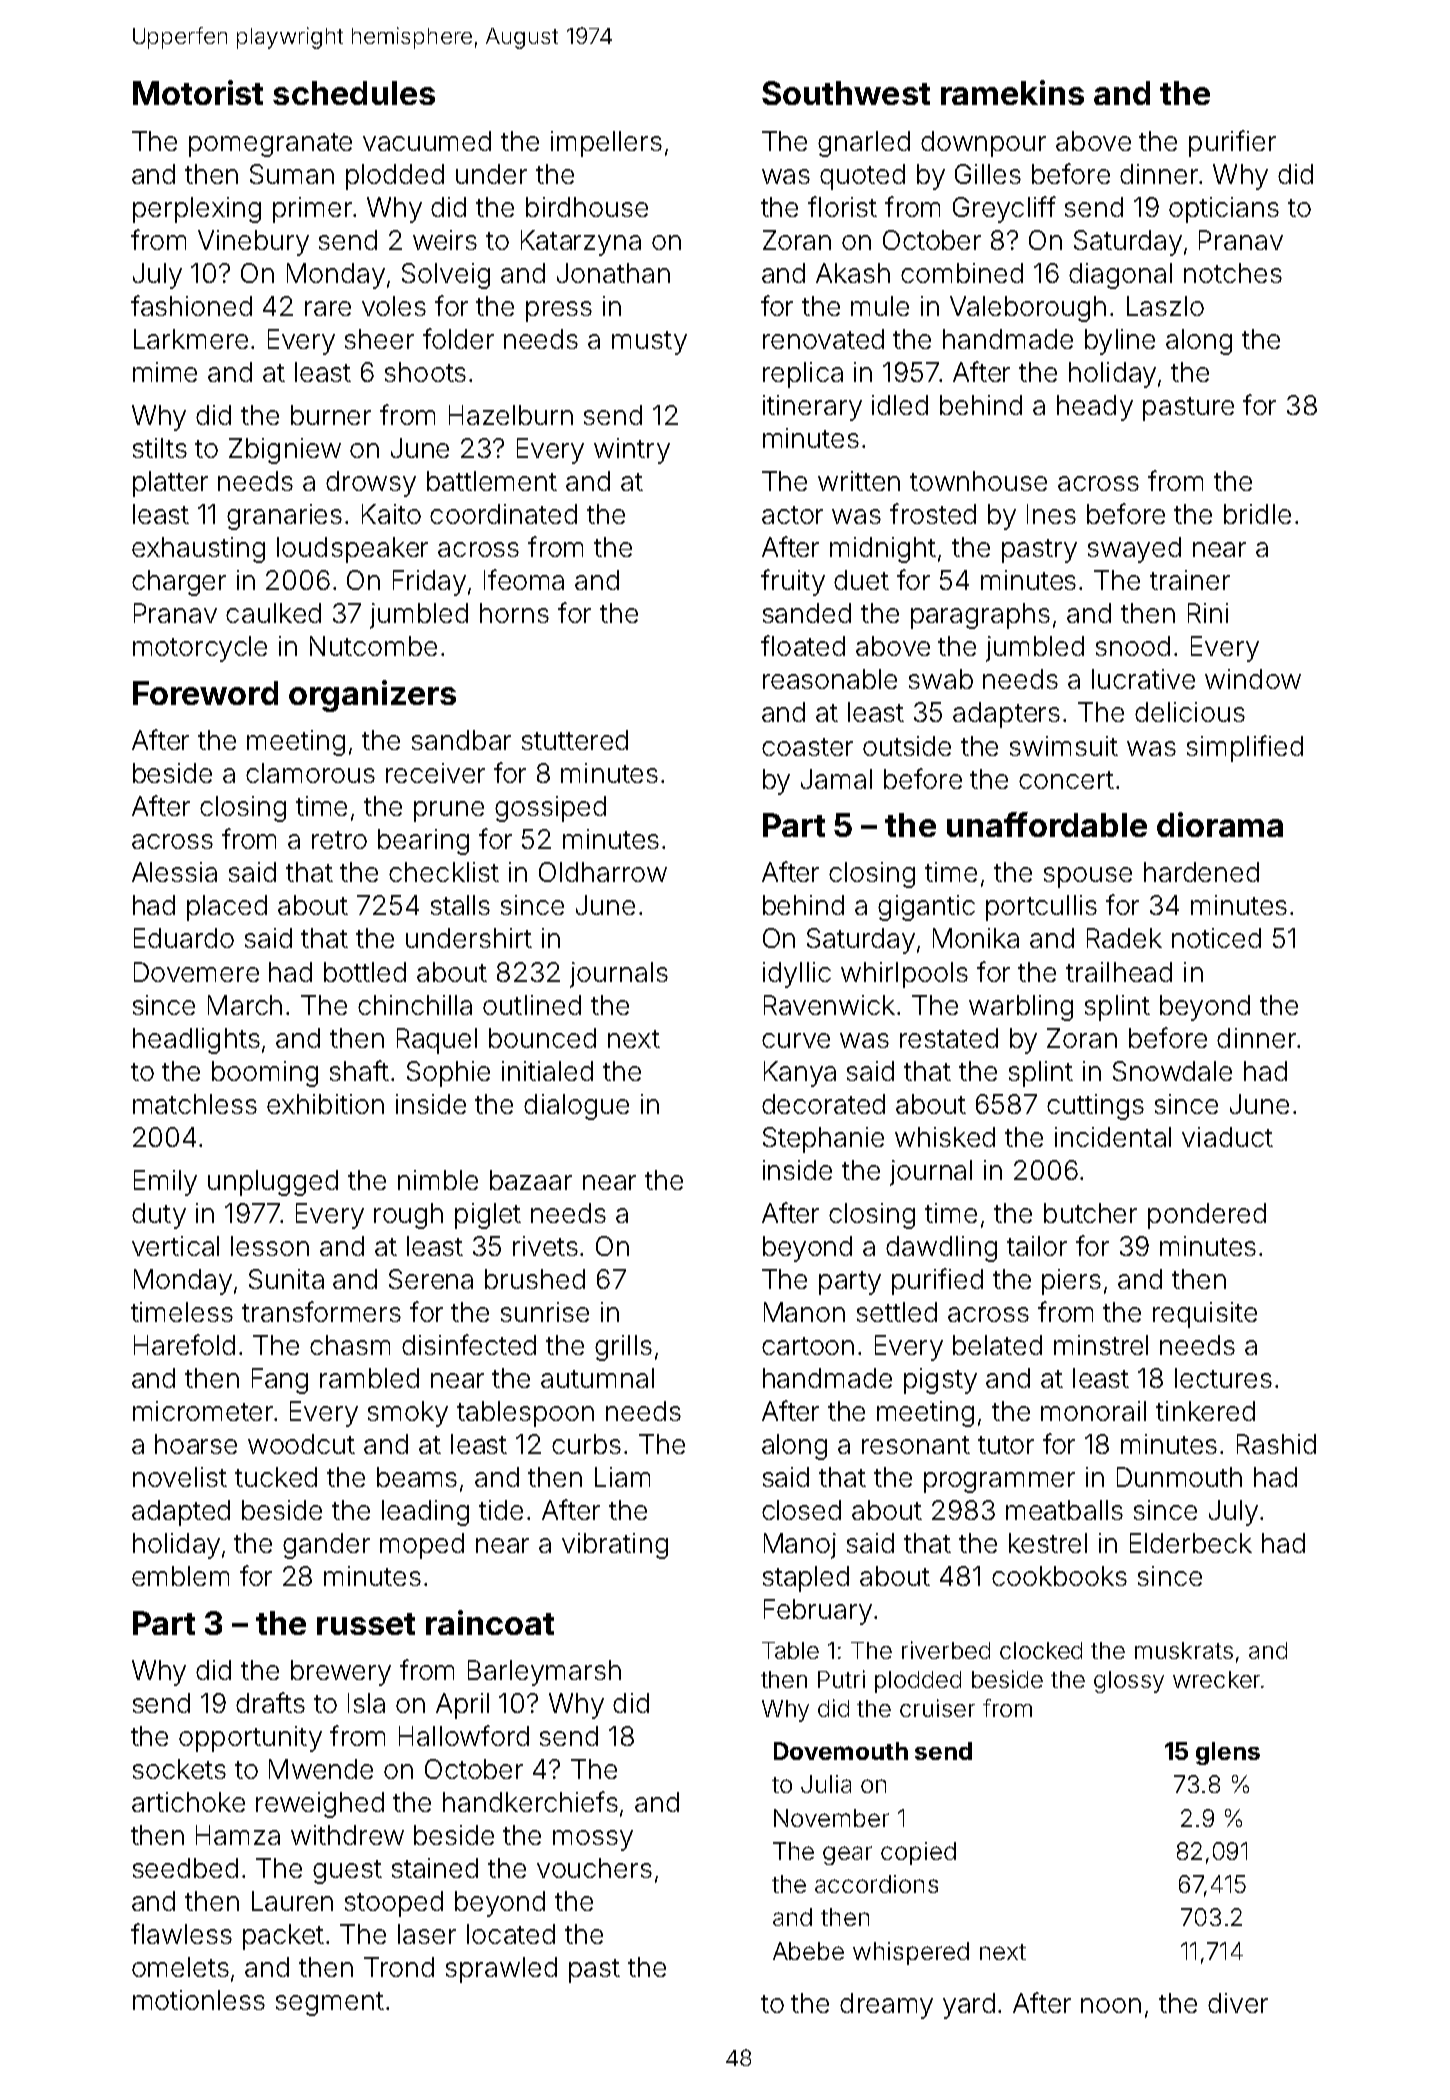 The width and height of the screenshot is (1450, 2100). Describe the element at coordinates (174, 872) in the screenshot. I see `Alessia` at that location.
